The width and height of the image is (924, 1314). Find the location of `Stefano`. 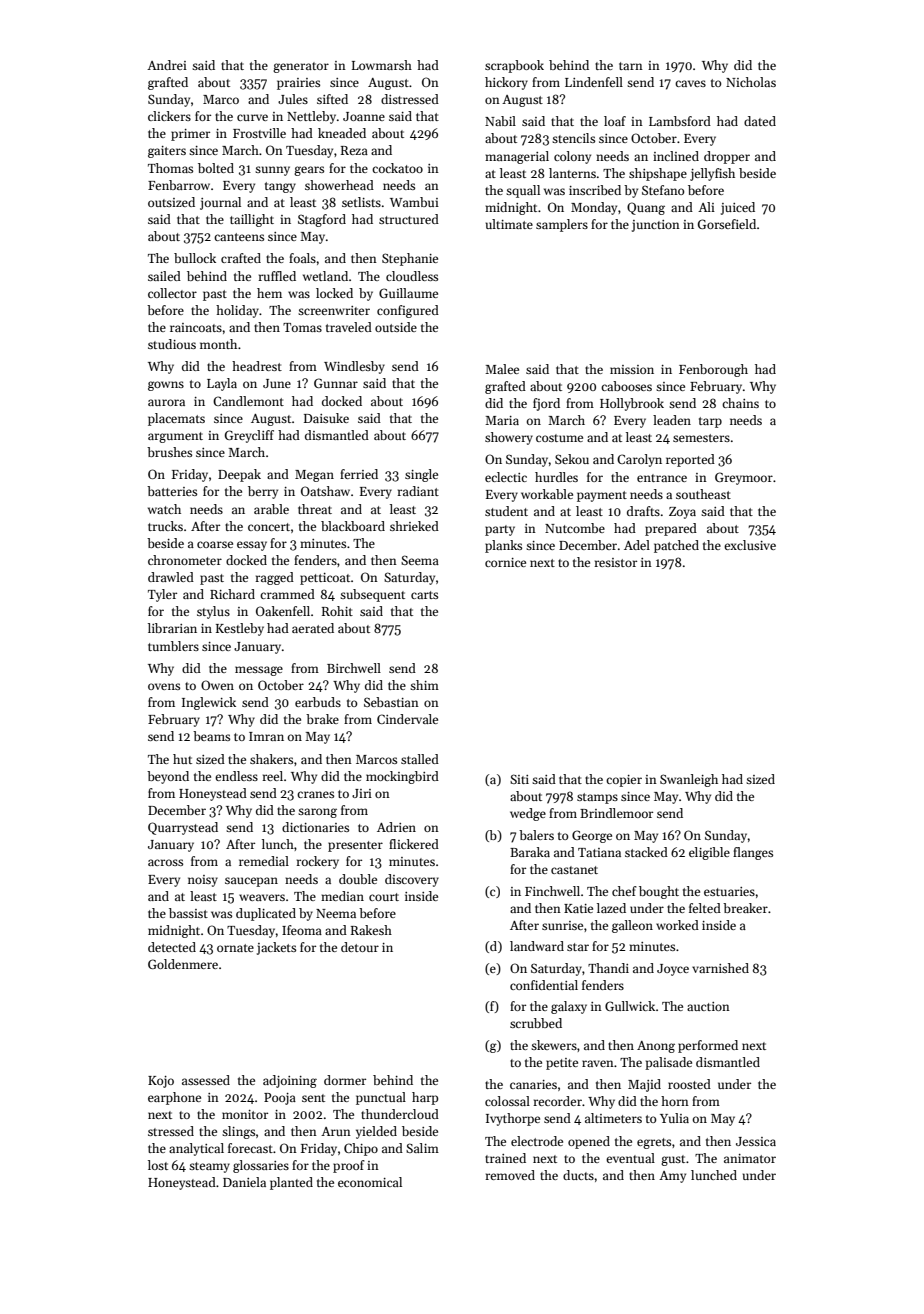

Stefano is located at coordinates (663, 190).
